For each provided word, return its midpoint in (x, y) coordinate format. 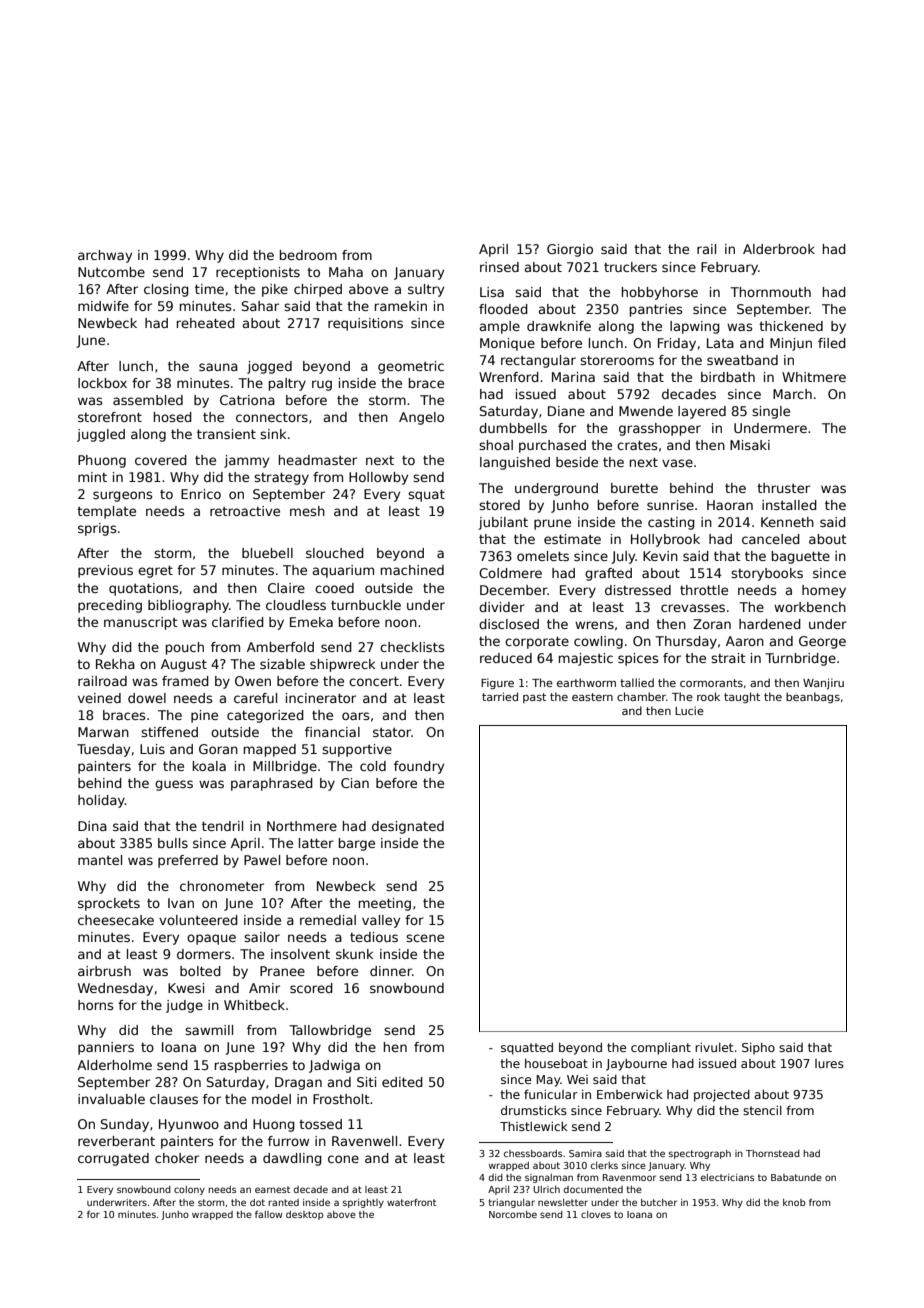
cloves (596, 1214)
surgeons (123, 496)
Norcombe (513, 1214)
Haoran (730, 505)
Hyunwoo (189, 1125)
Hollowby (378, 478)
